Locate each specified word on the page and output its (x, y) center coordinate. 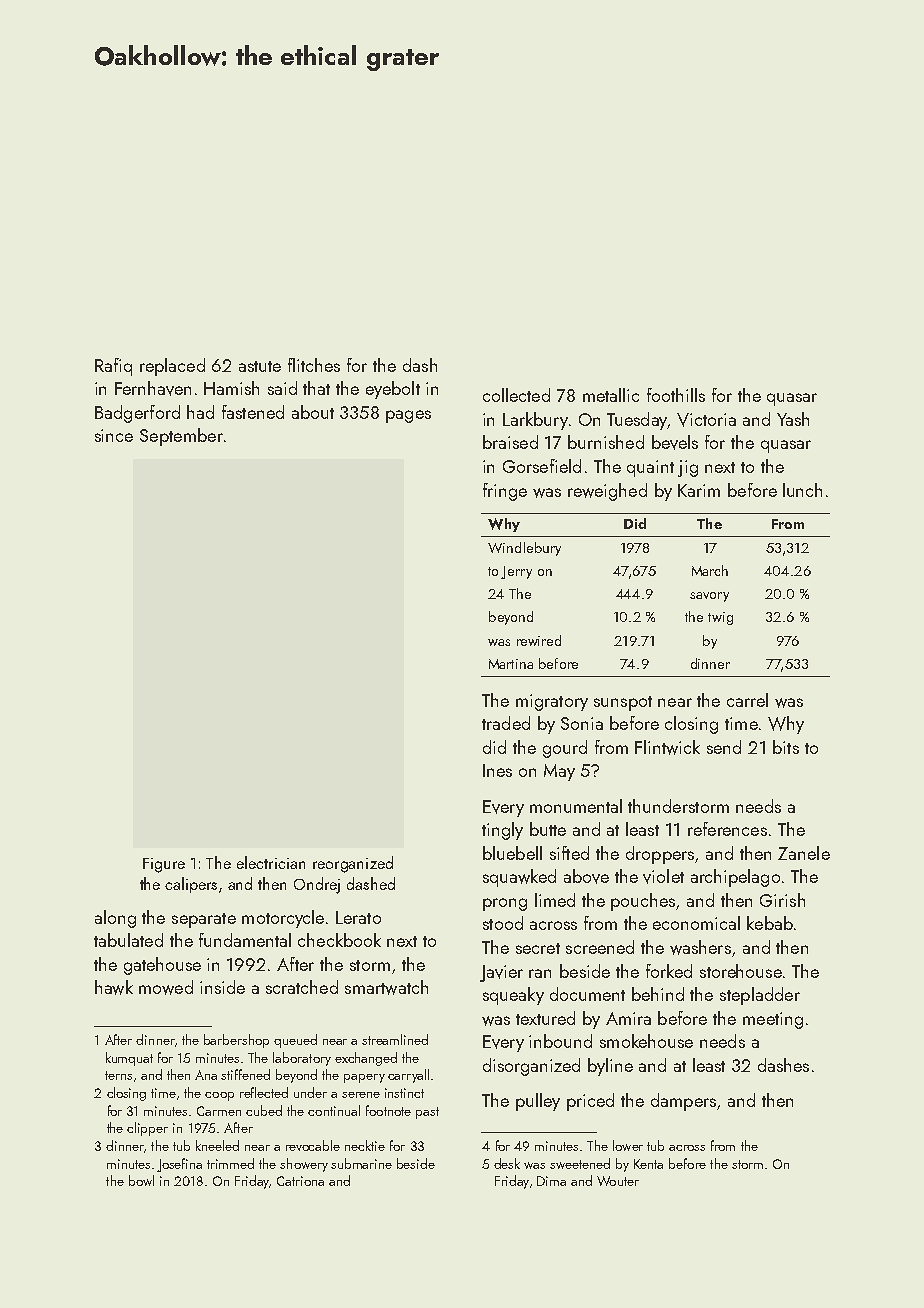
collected (516, 395)
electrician (271, 862)
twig (720, 618)
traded (506, 723)
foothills (676, 395)
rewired (539, 640)
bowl (141, 1180)
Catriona (300, 1181)
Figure (164, 865)
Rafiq (113, 367)
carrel (747, 700)
